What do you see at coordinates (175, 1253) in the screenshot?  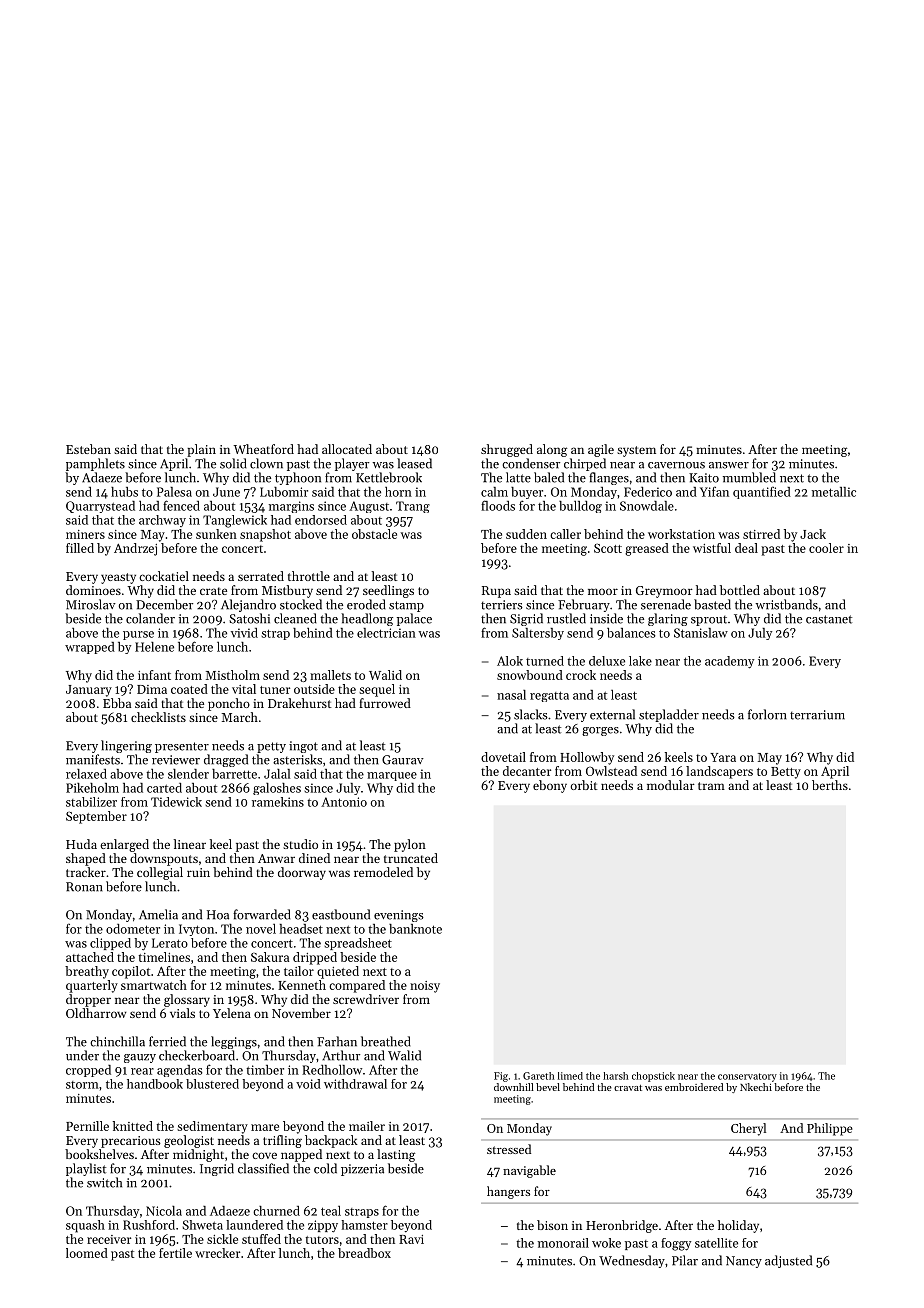 I see `fertile` at bounding box center [175, 1253].
